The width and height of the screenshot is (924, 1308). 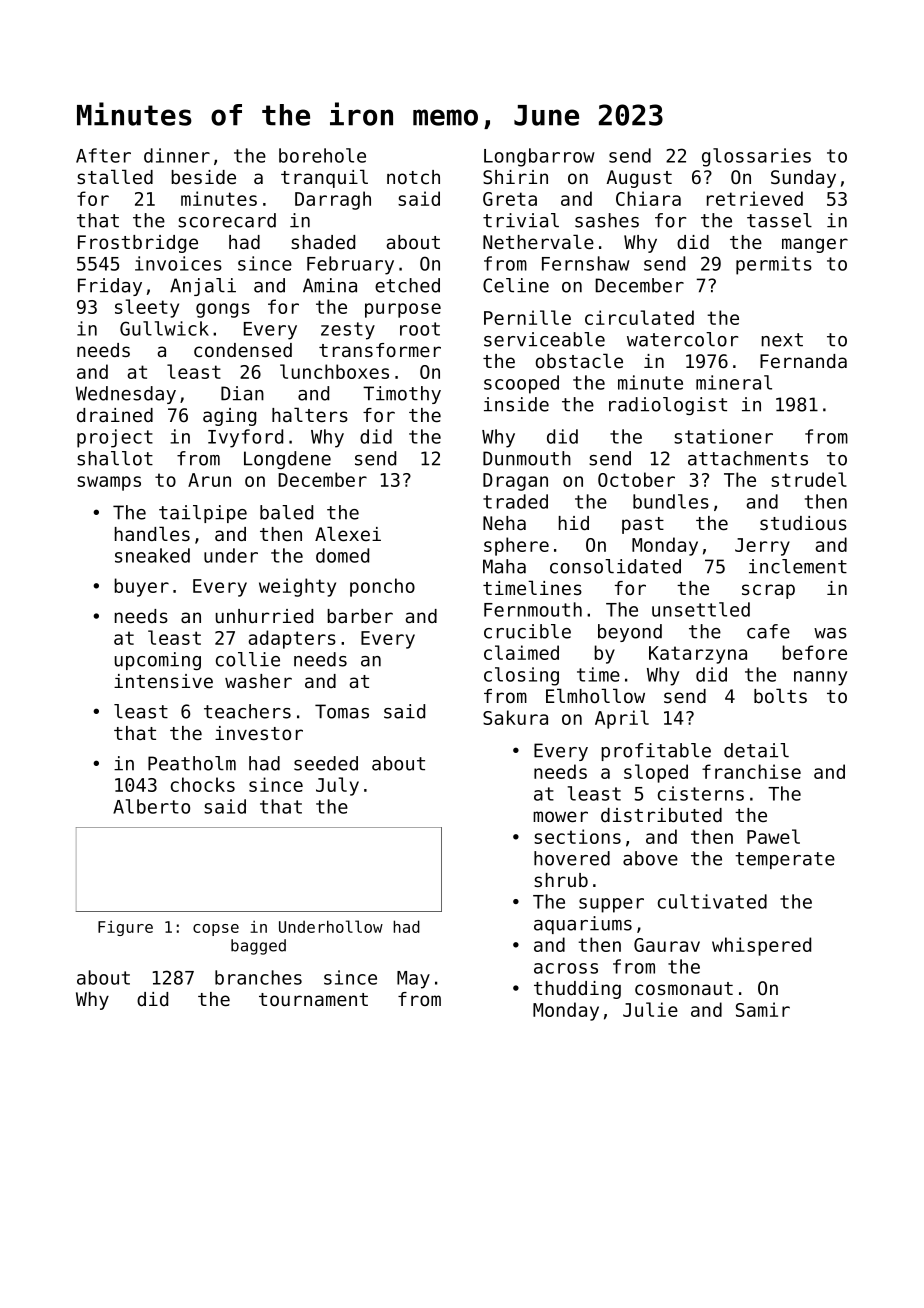 I want to click on branches, so click(x=258, y=977).
